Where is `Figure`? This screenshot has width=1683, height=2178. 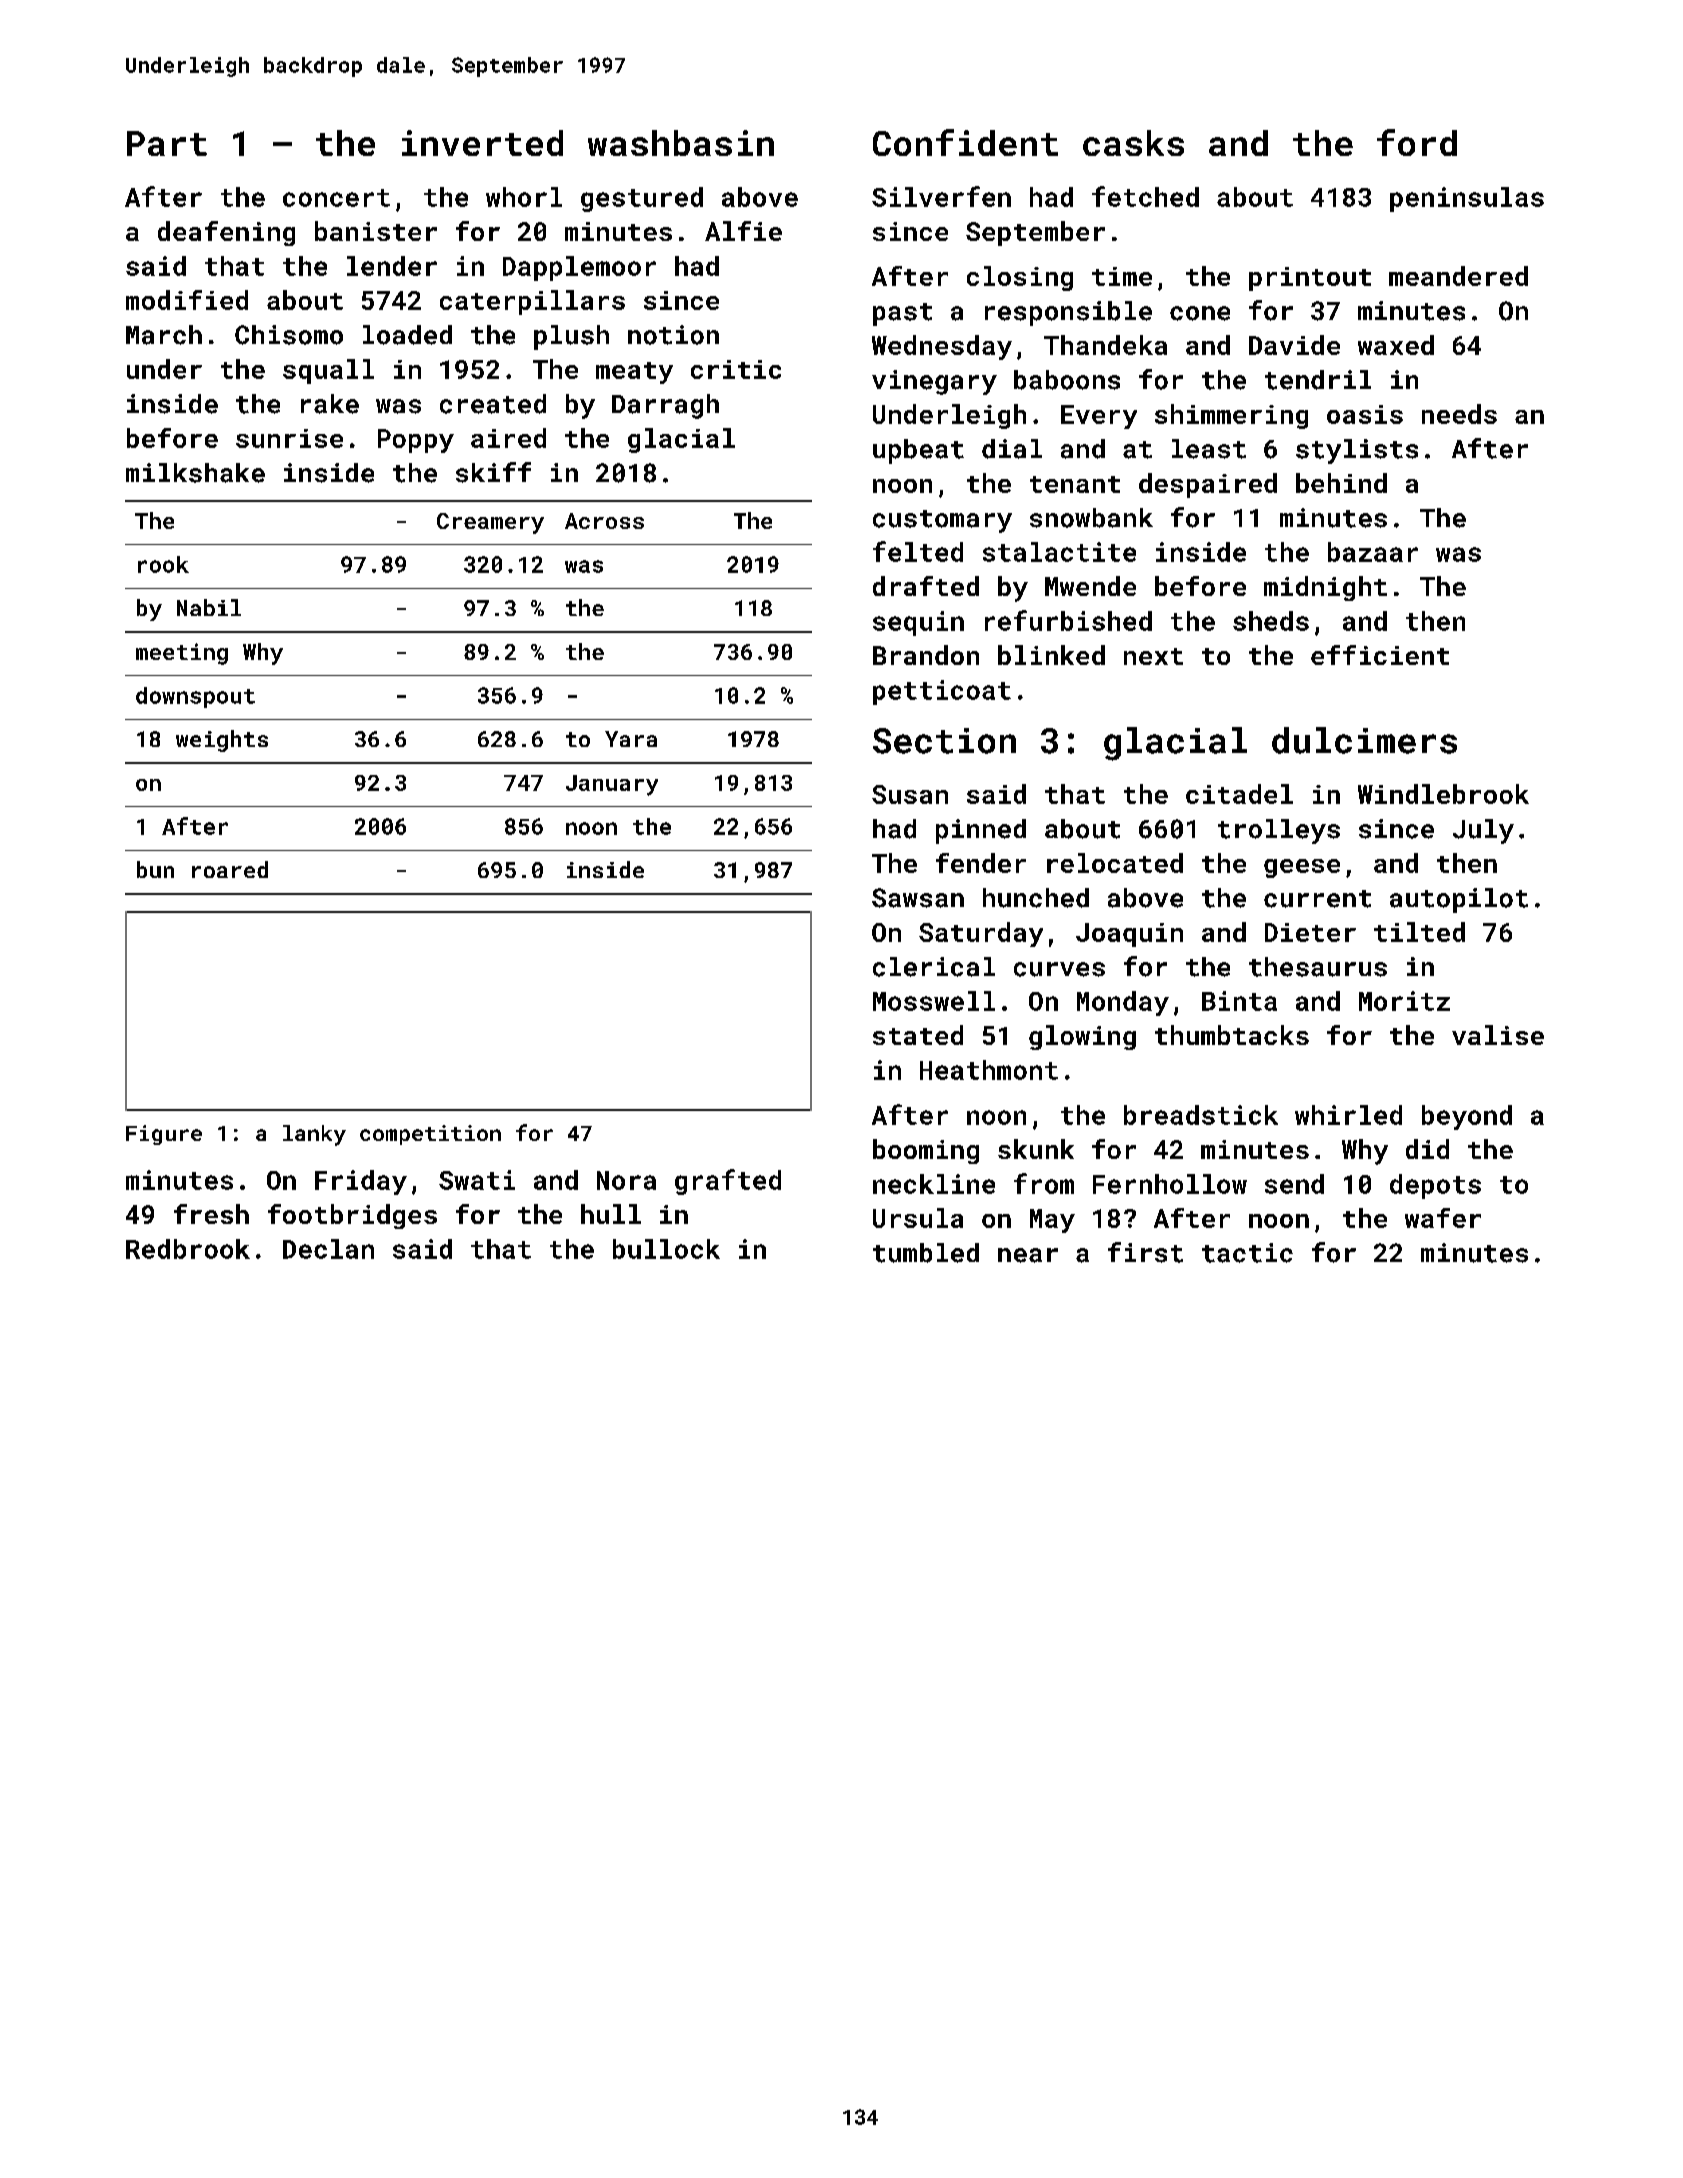 Figure is located at coordinates (164, 1135).
